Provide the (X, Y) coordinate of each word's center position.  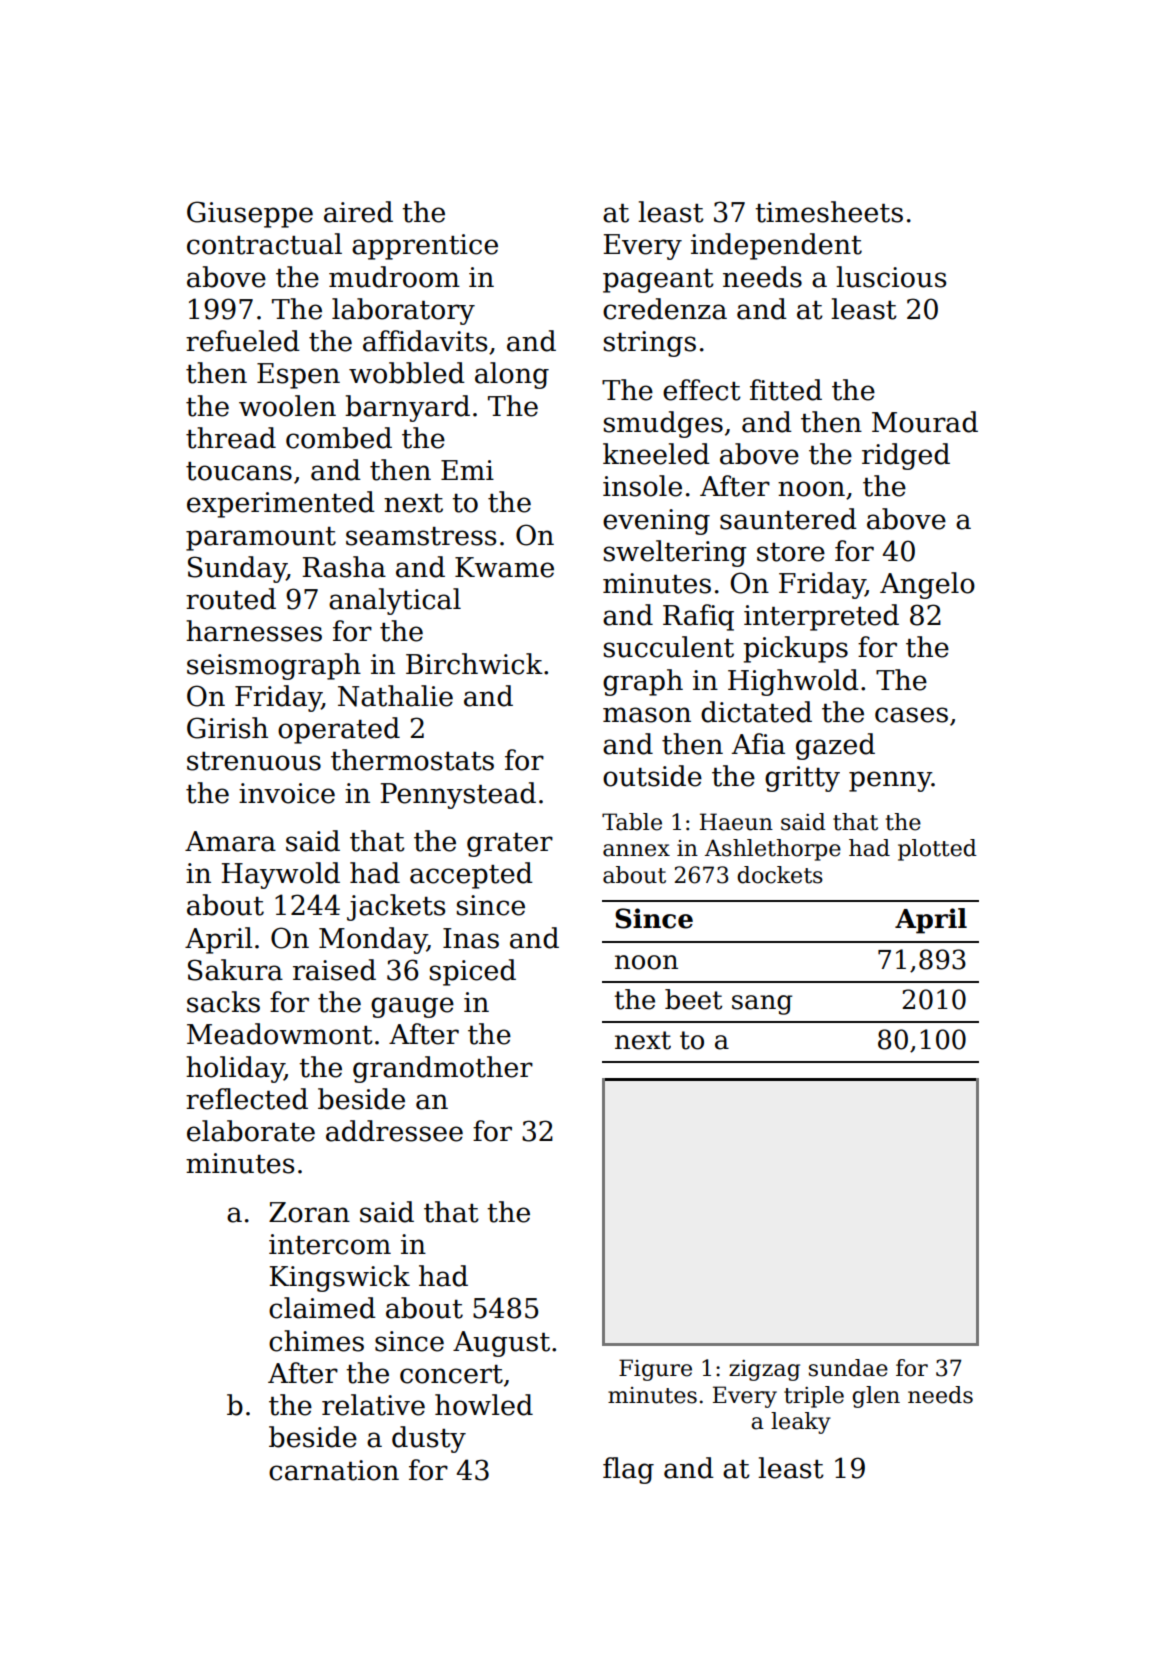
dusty (429, 1439)
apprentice (425, 247)
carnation (334, 1470)
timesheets (829, 212)
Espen (298, 376)
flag (628, 1470)
